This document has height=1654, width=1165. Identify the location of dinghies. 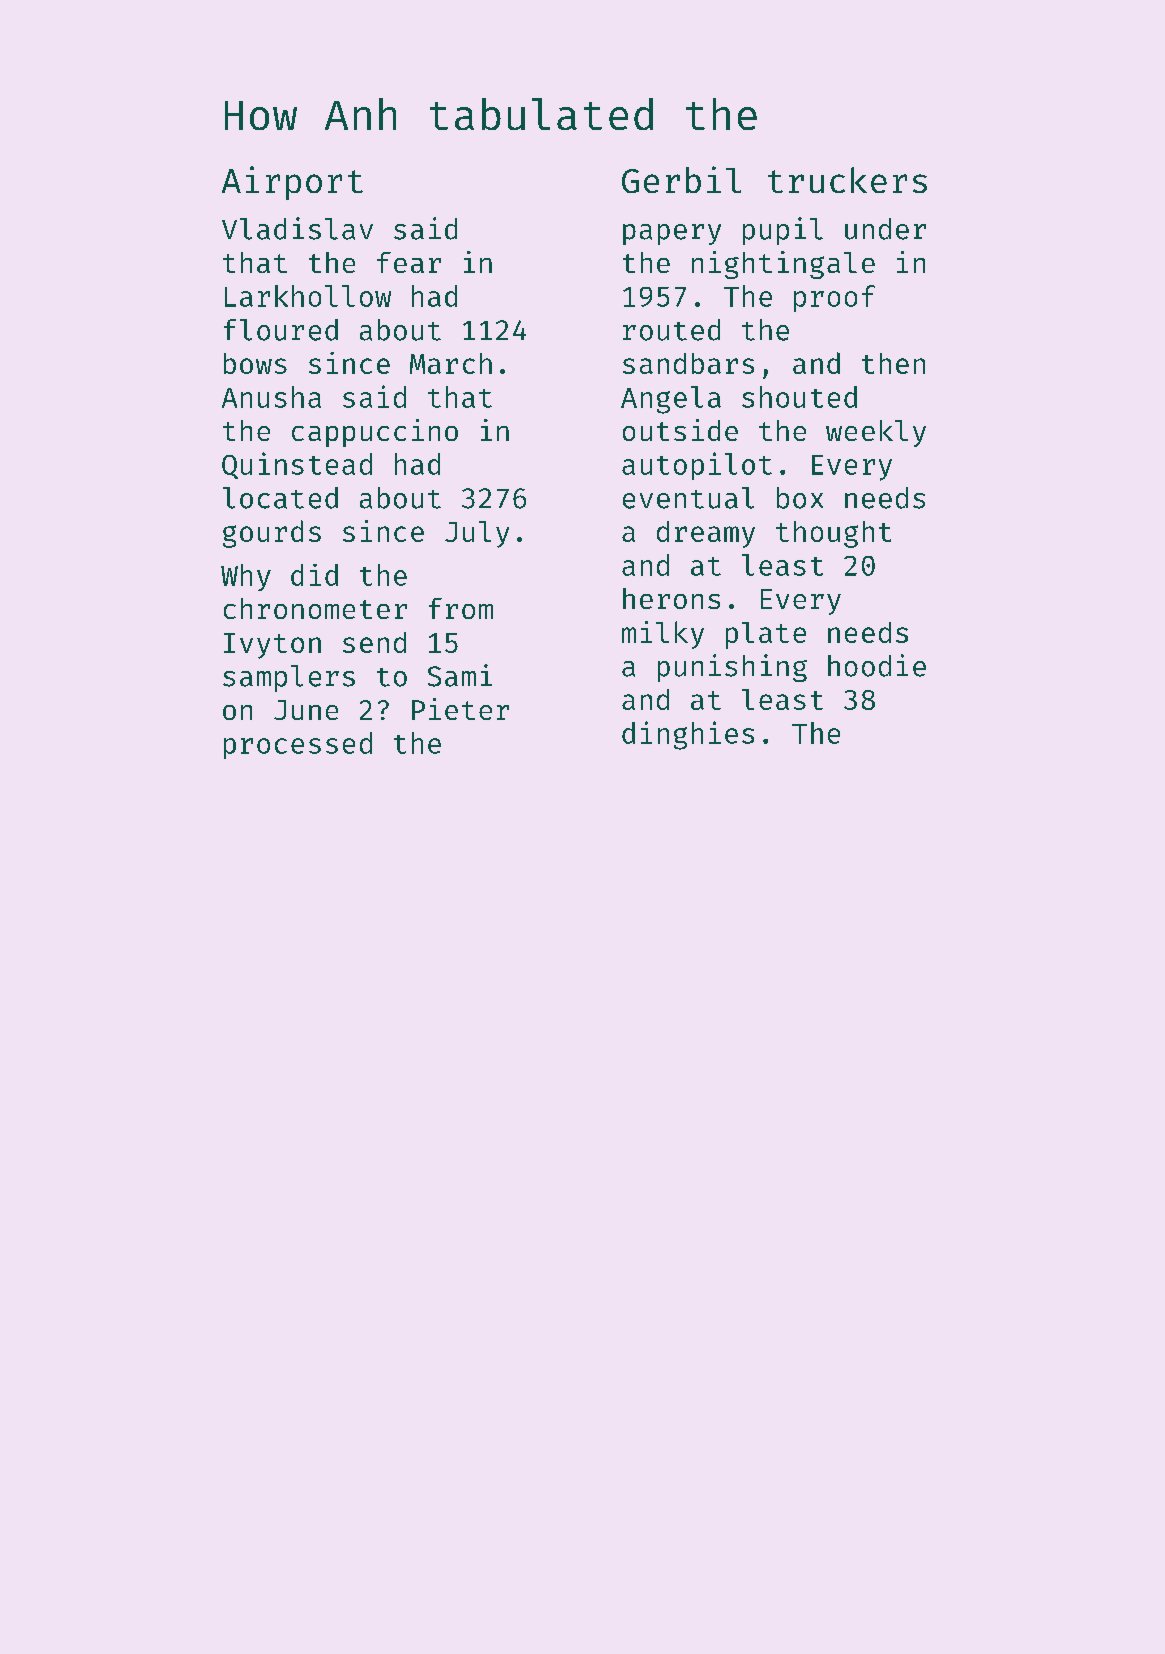
(688, 735).
